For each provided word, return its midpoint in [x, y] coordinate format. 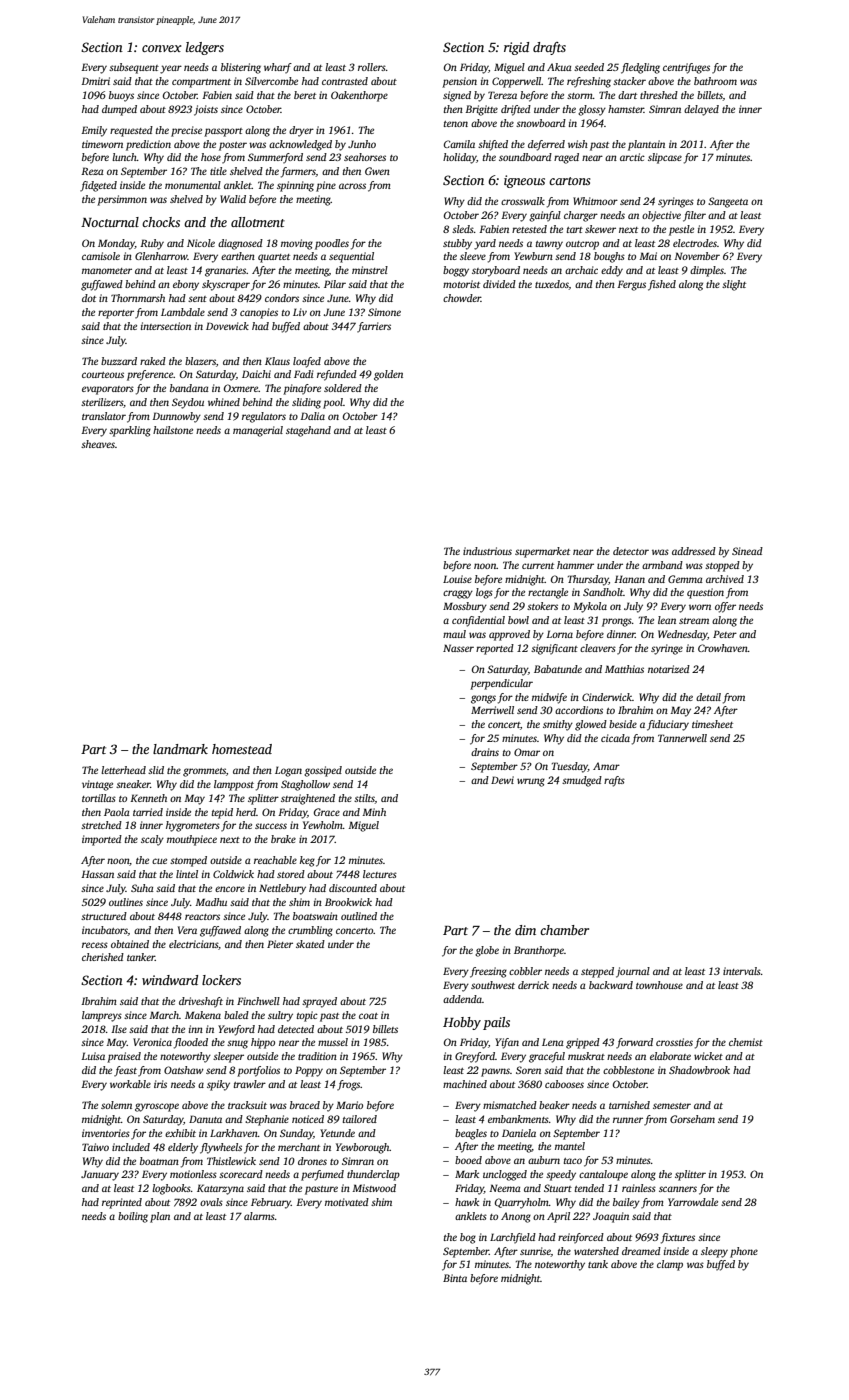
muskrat [586, 1056]
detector [631, 551]
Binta [455, 1278]
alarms [259, 1216]
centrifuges [686, 68]
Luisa [93, 1056]
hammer [575, 565]
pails [496, 1023]
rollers [372, 67]
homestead [242, 749]
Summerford [275, 158]
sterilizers [102, 402]
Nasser [458, 648]
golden [388, 375]
